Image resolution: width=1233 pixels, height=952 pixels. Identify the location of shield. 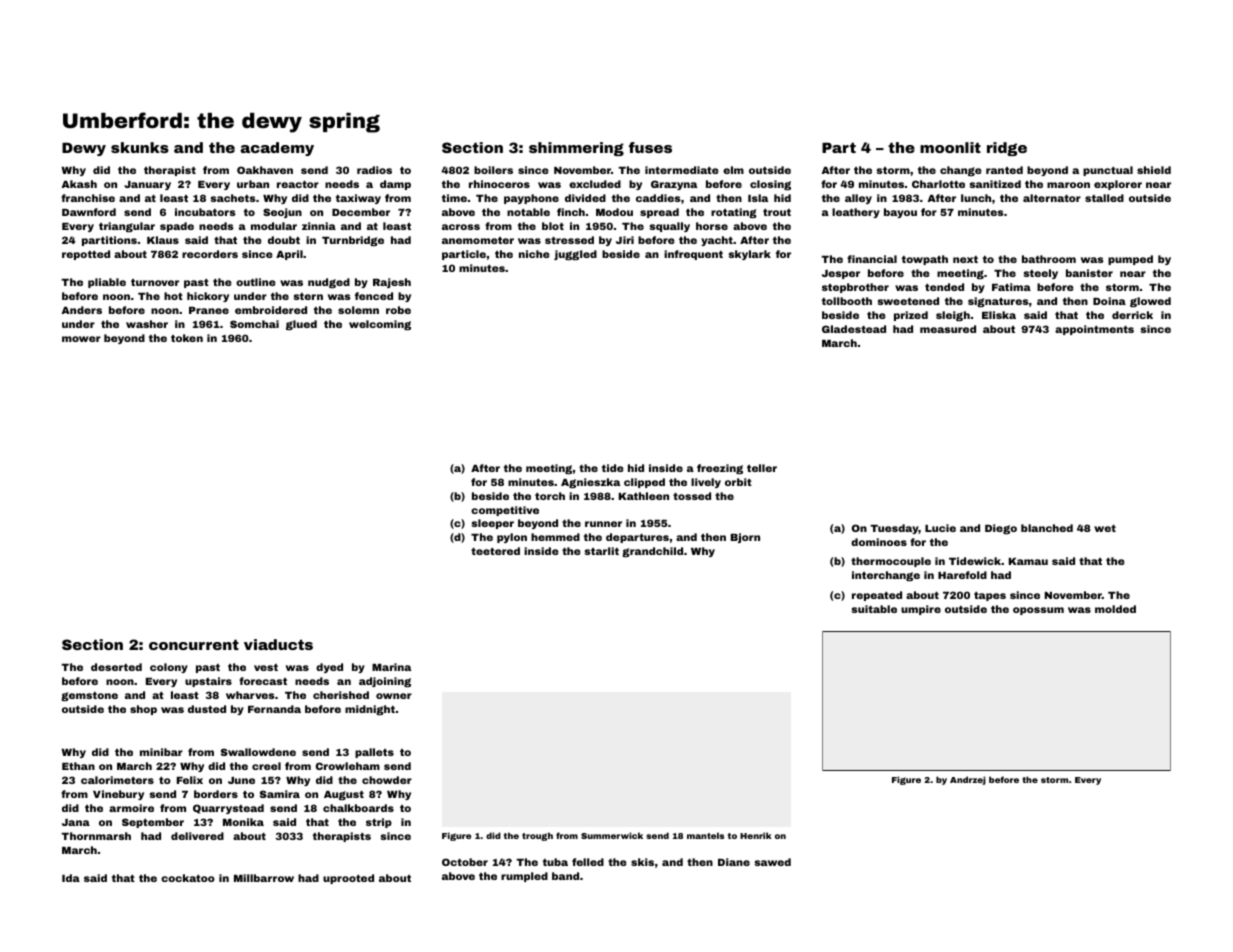
(1154, 170).
